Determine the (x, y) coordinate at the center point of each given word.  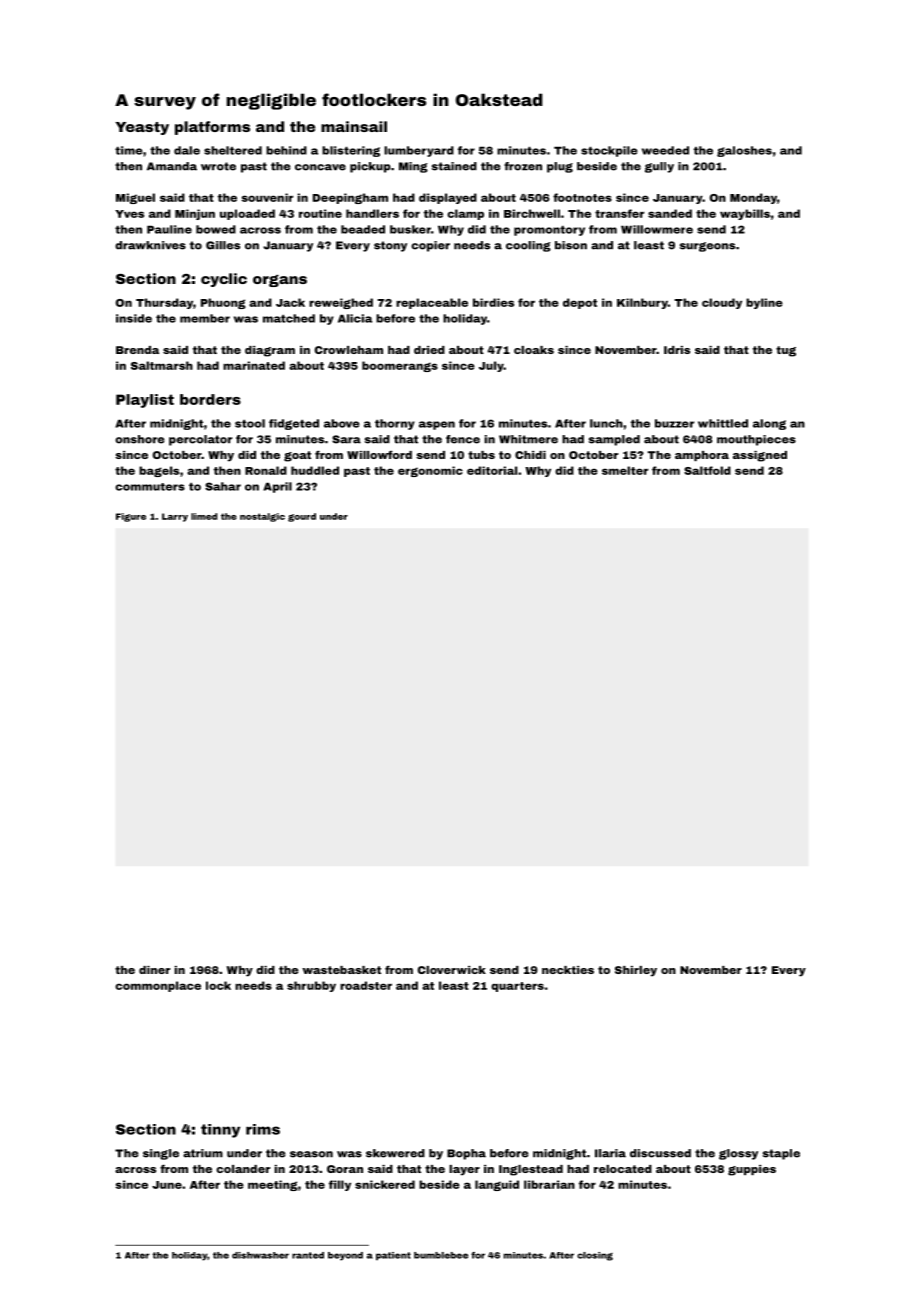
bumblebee (441, 1255)
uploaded (247, 214)
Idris (677, 350)
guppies (752, 1170)
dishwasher (260, 1255)
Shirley (636, 971)
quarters (517, 987)
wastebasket (341, 970)
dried (429, 350)
